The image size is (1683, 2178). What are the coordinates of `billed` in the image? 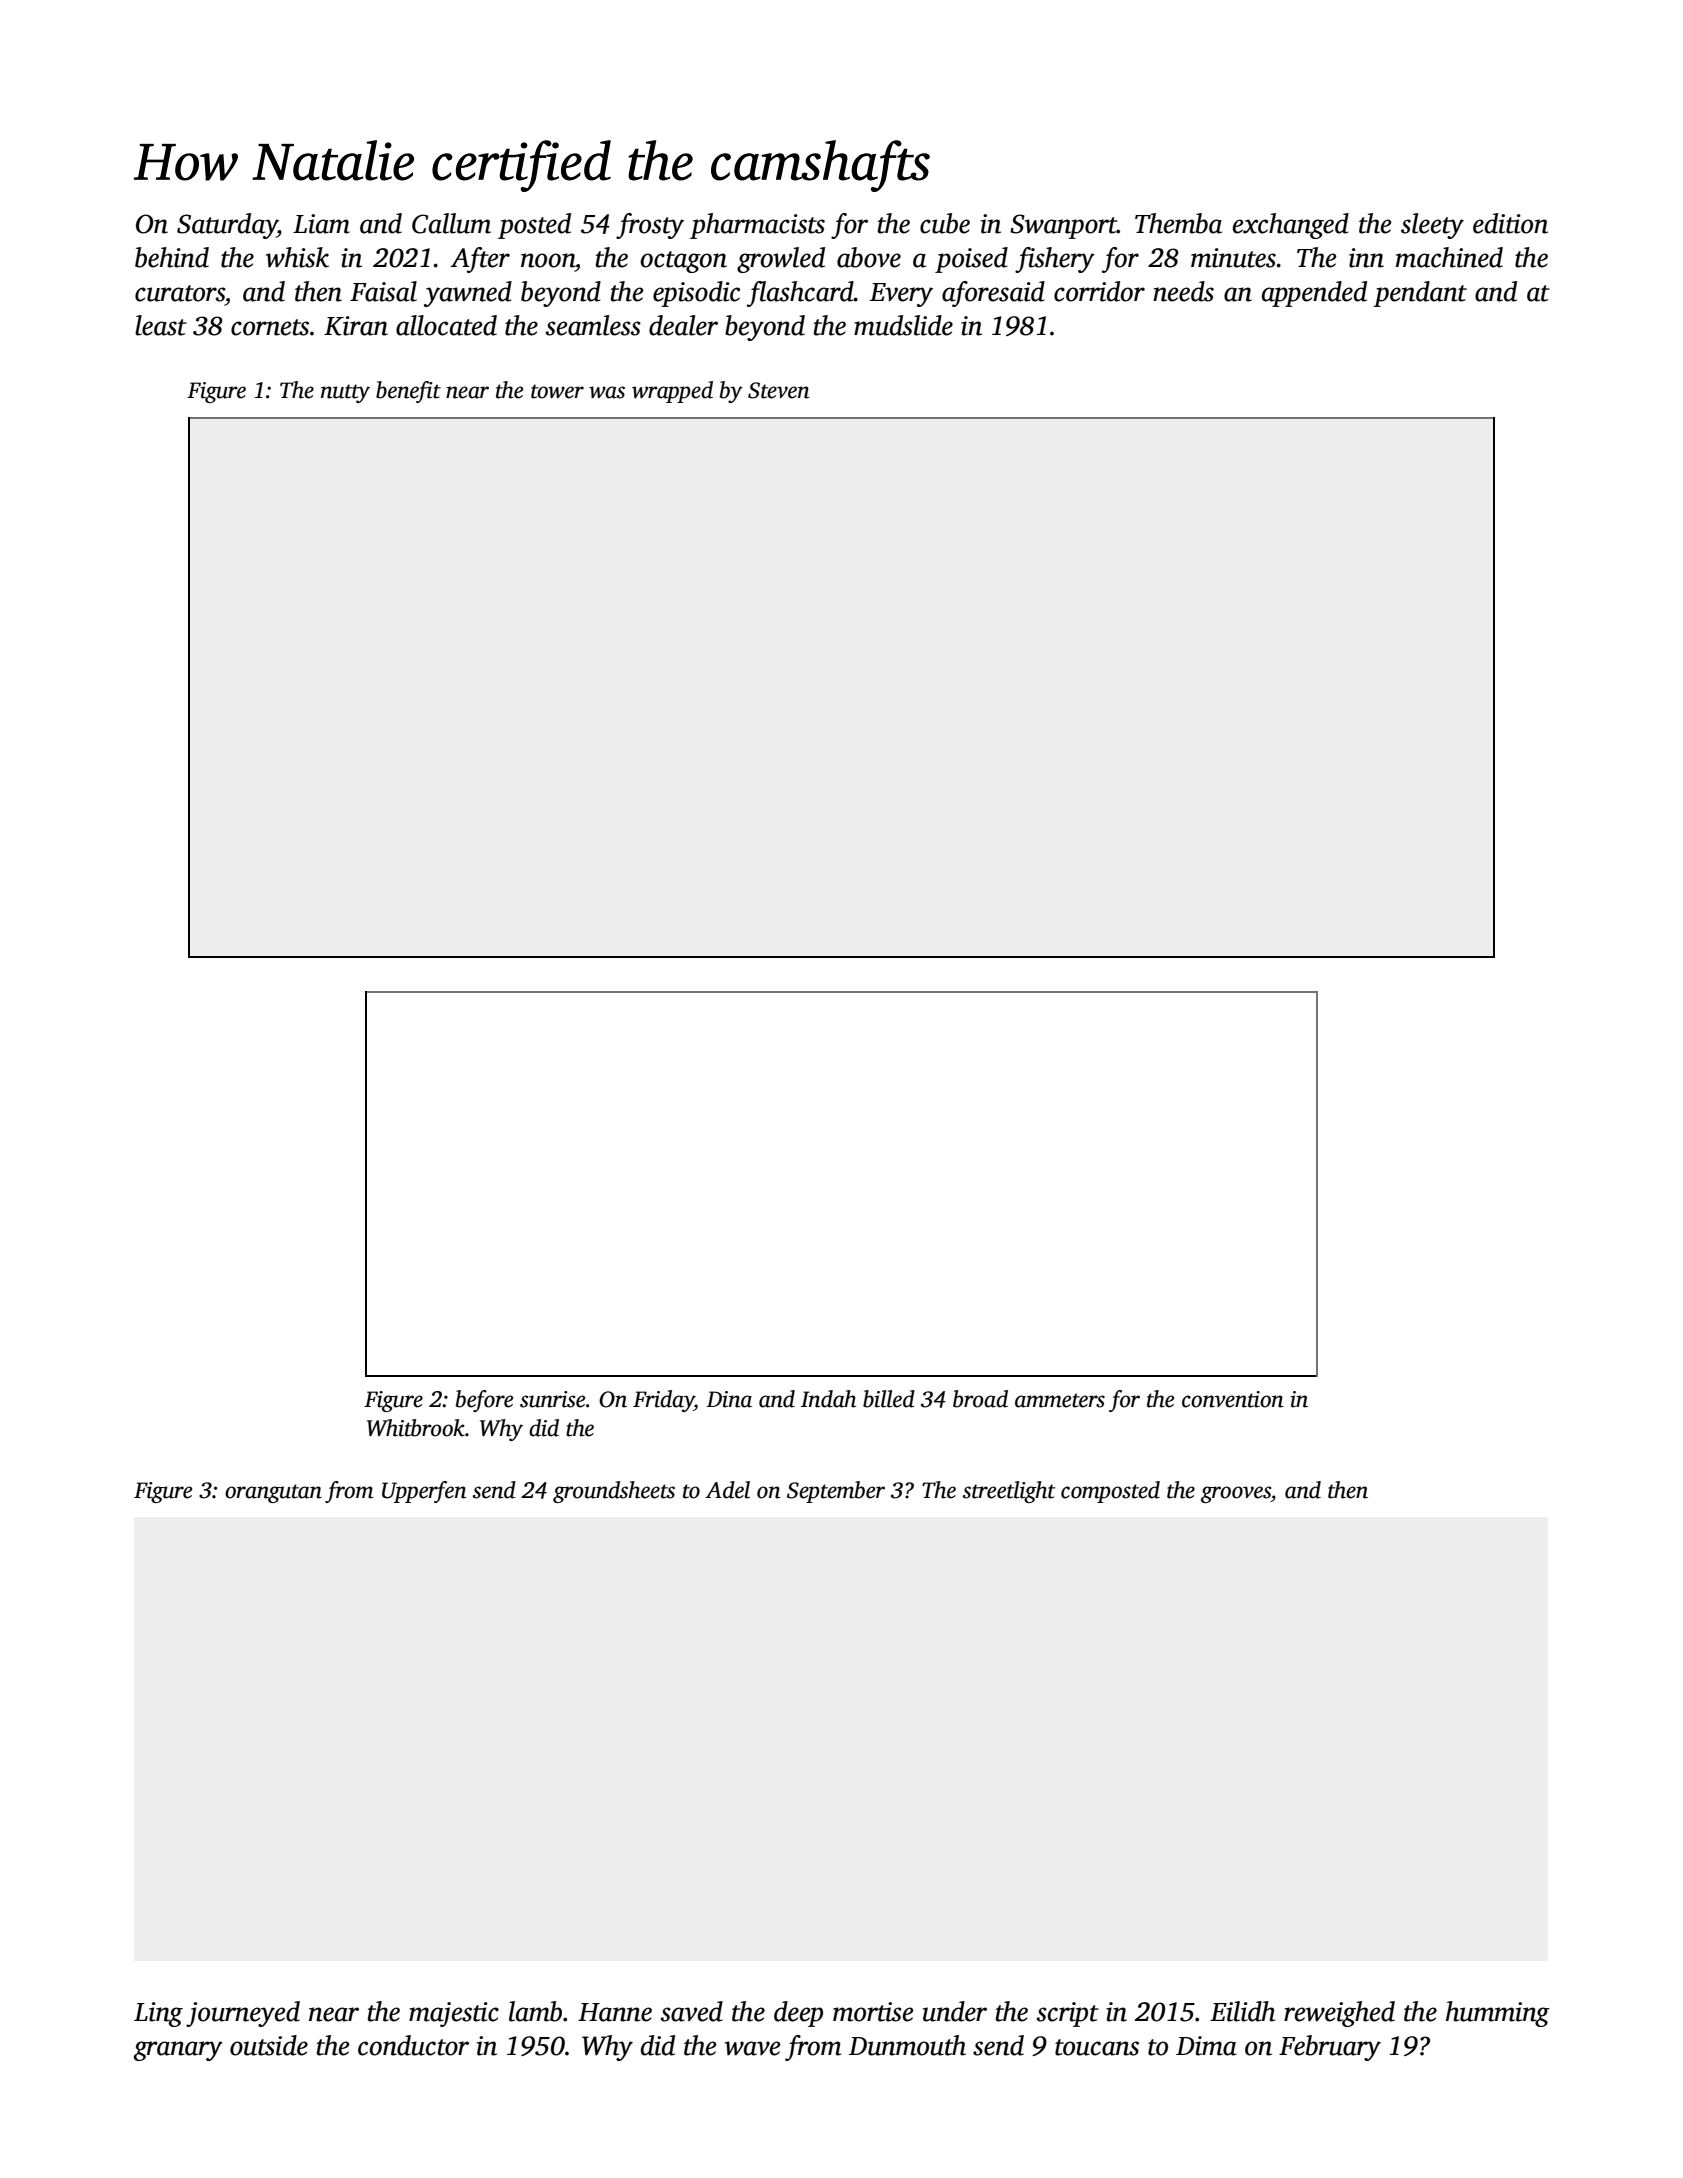 It's located at (889, 1399).
